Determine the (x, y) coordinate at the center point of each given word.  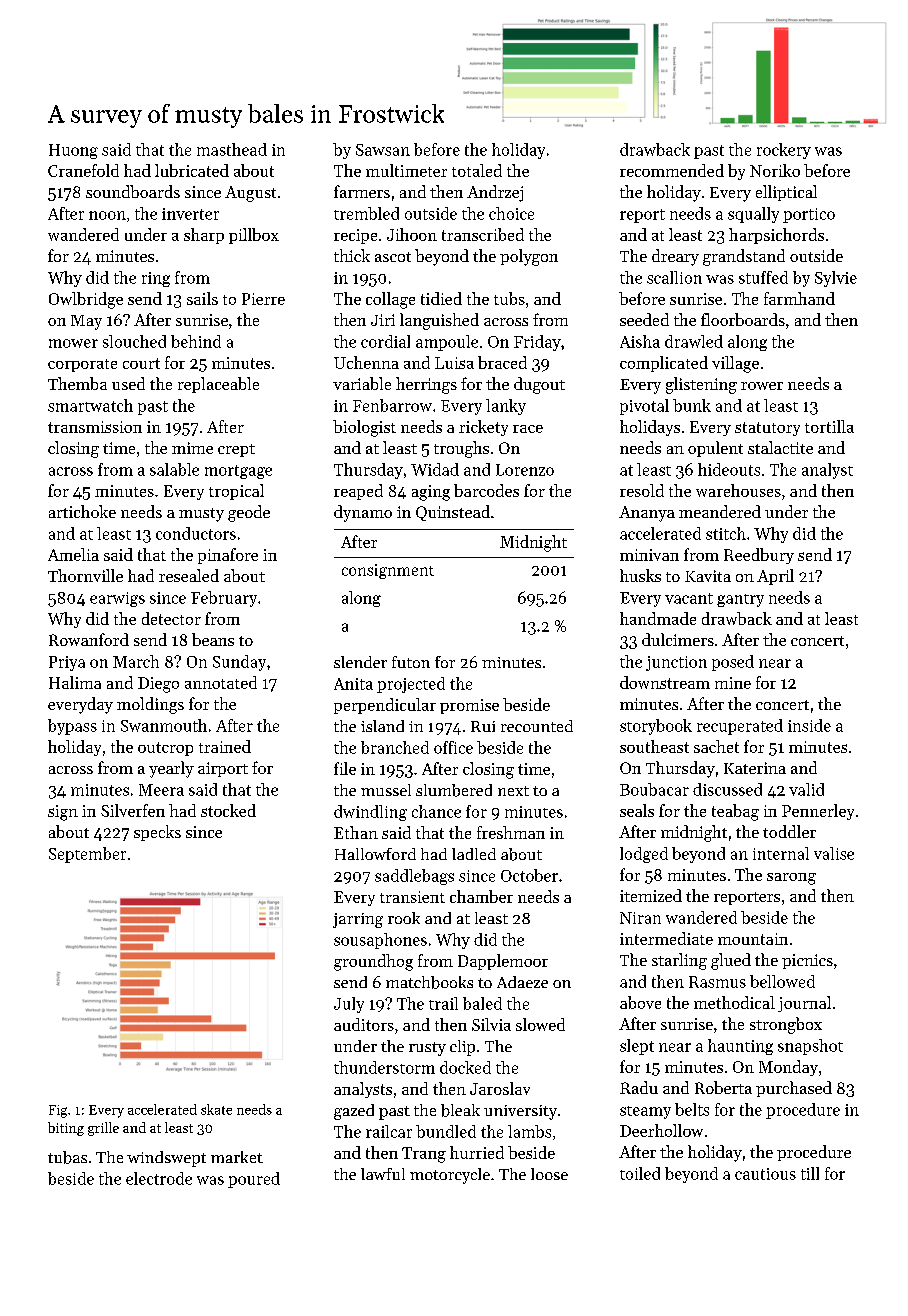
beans (213, 639)
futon (411, 662)
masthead (232, 149)
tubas (67, 1157)
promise (469, 706)
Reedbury (759, 556)
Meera (161, 790)
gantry (740, 600)
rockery (784, 151)
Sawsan (383, 150)
